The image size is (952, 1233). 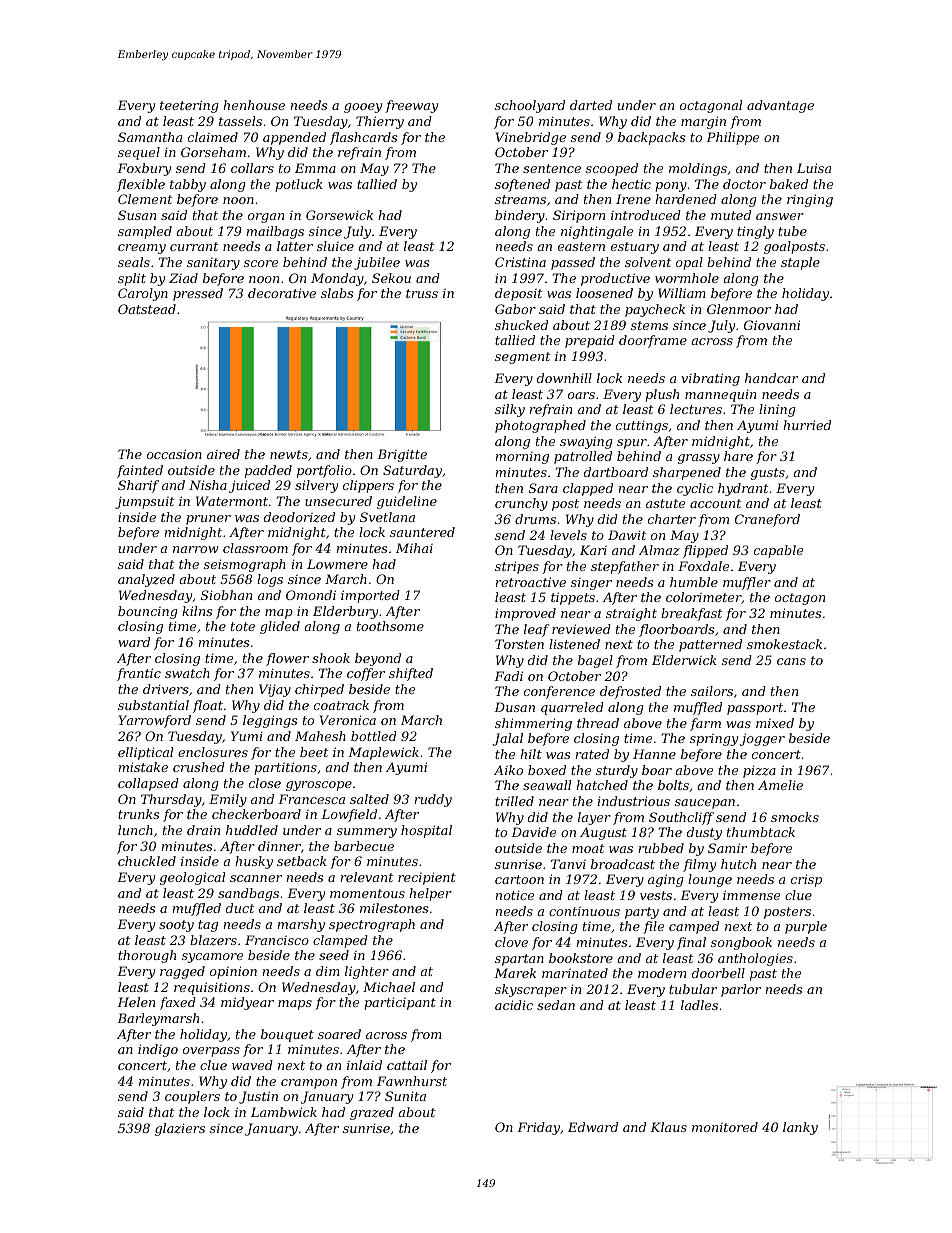 I want to click on currant, so click(x=194, y=246).
